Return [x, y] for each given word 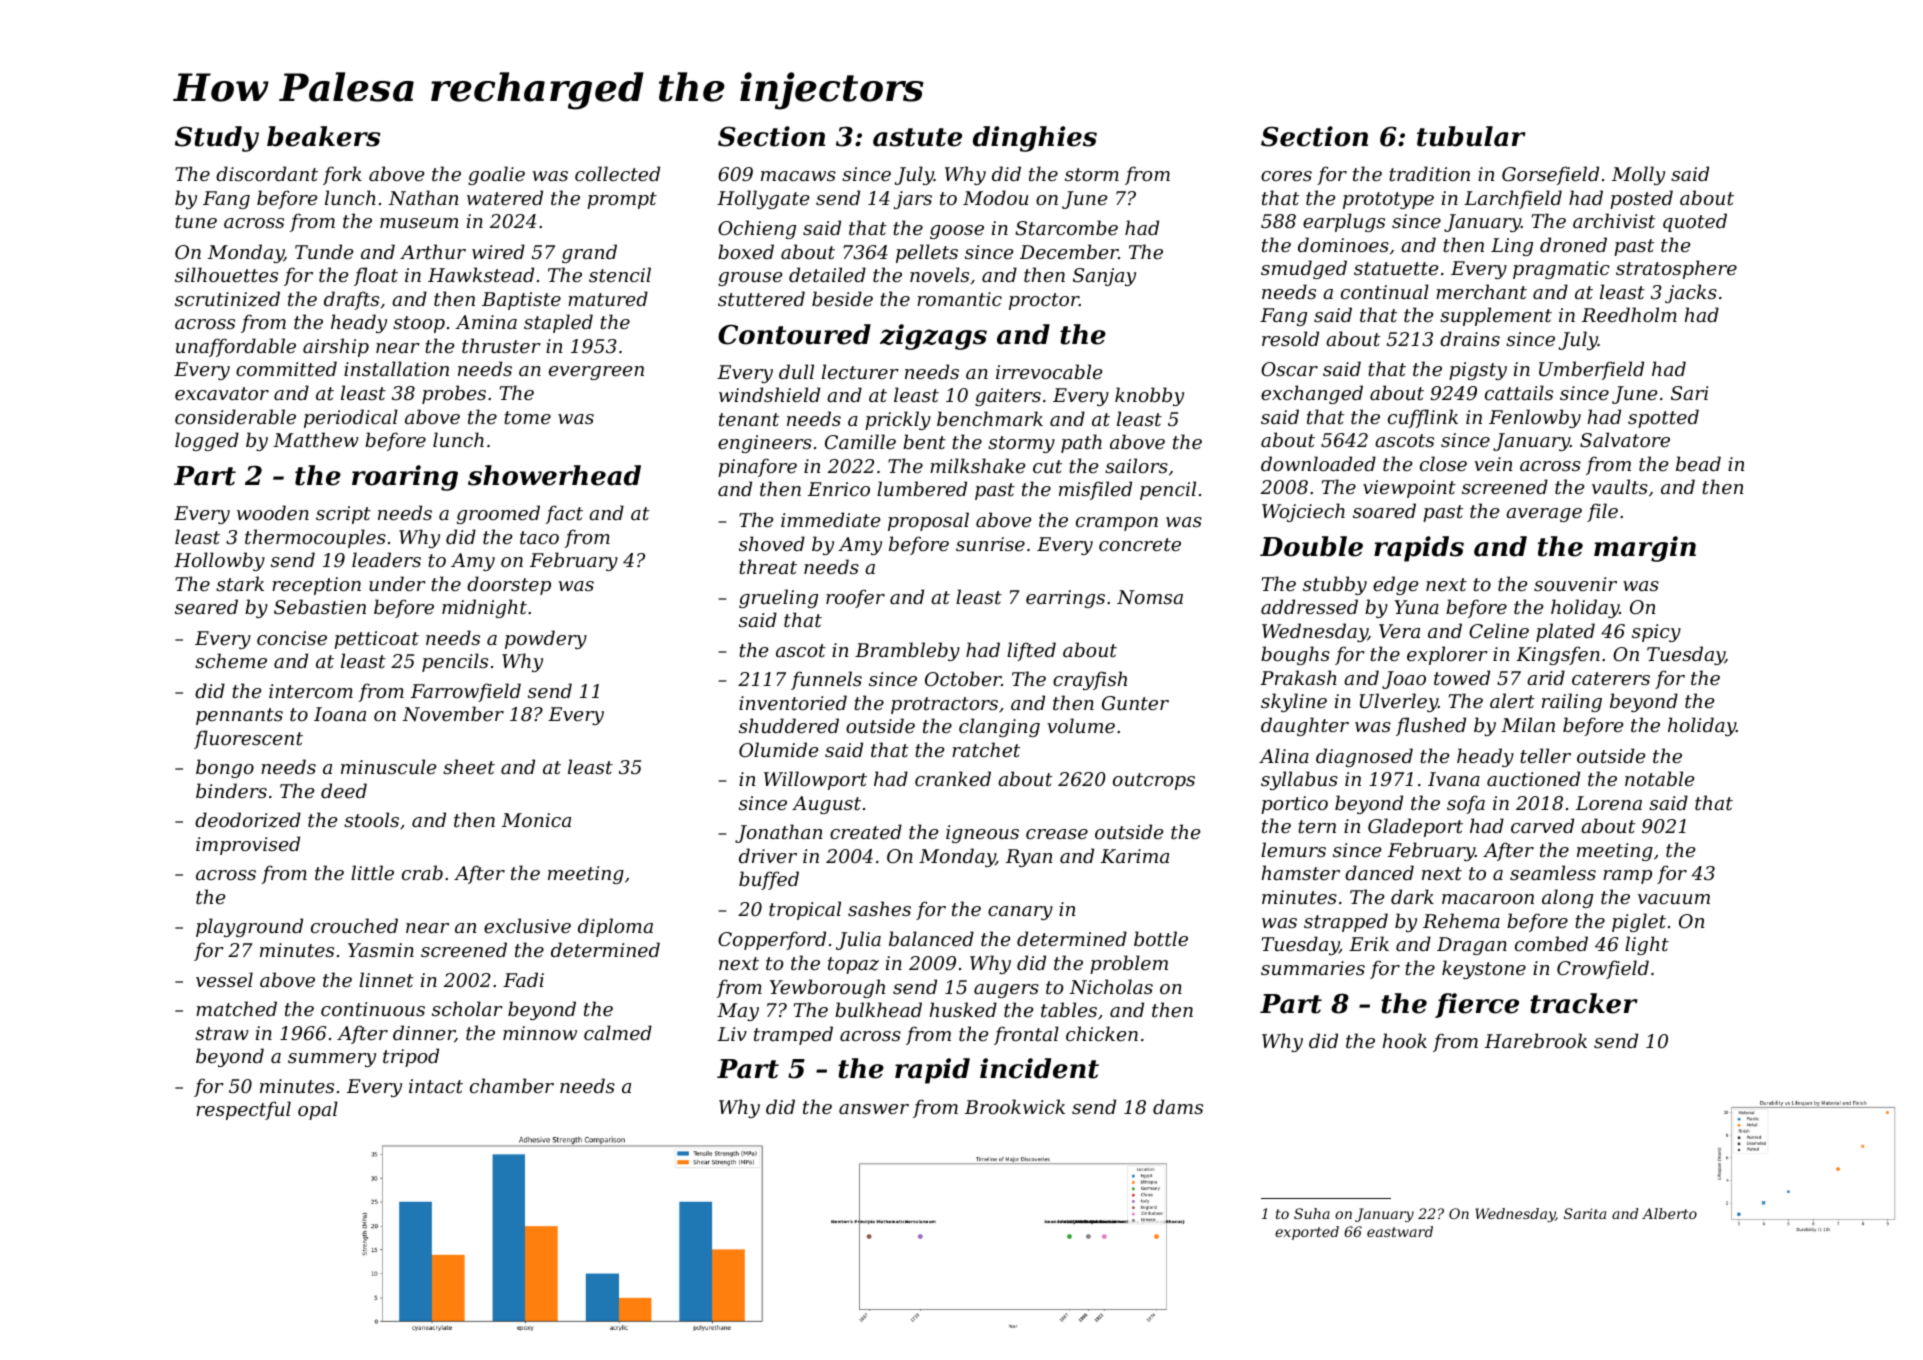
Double [1311, 546]
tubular [1471, 136]
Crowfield [1603, 969]
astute [917, 137]
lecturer [860, 371]
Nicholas [1111, 986]
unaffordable [236, 347]
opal [318, 1110]
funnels [826, 680]
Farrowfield [466, 692]
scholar [467, 1008]
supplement [1496, 316]
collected [617, 173]
